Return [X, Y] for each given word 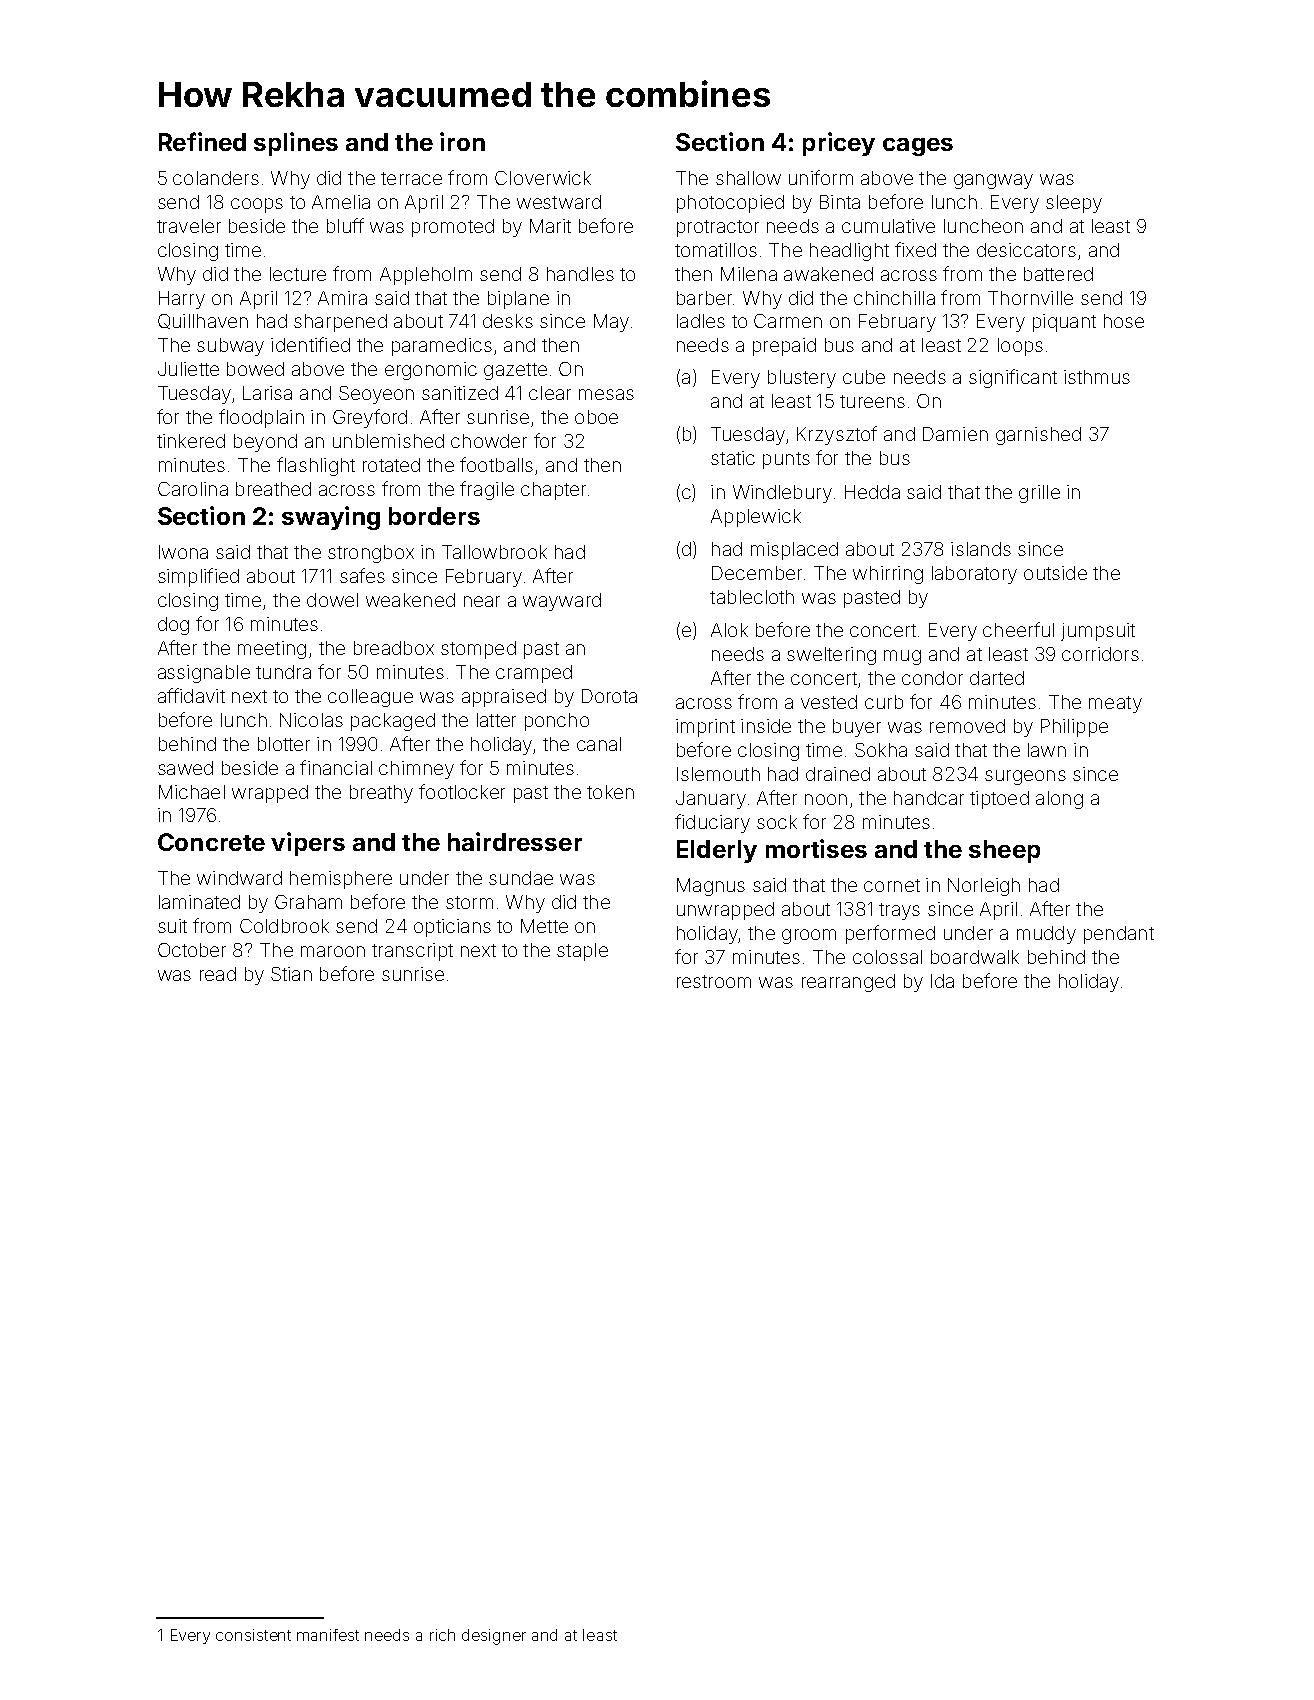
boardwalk [975, 957]
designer [494, 1637]
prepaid [784, 347]
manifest [328, 1635]
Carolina [193, 489]
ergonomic [431, 371]
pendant [1119, 935]
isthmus [1097, 377]
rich [442, 1635]
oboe [596, 417]
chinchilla [894, 298]
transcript [412, 952]
